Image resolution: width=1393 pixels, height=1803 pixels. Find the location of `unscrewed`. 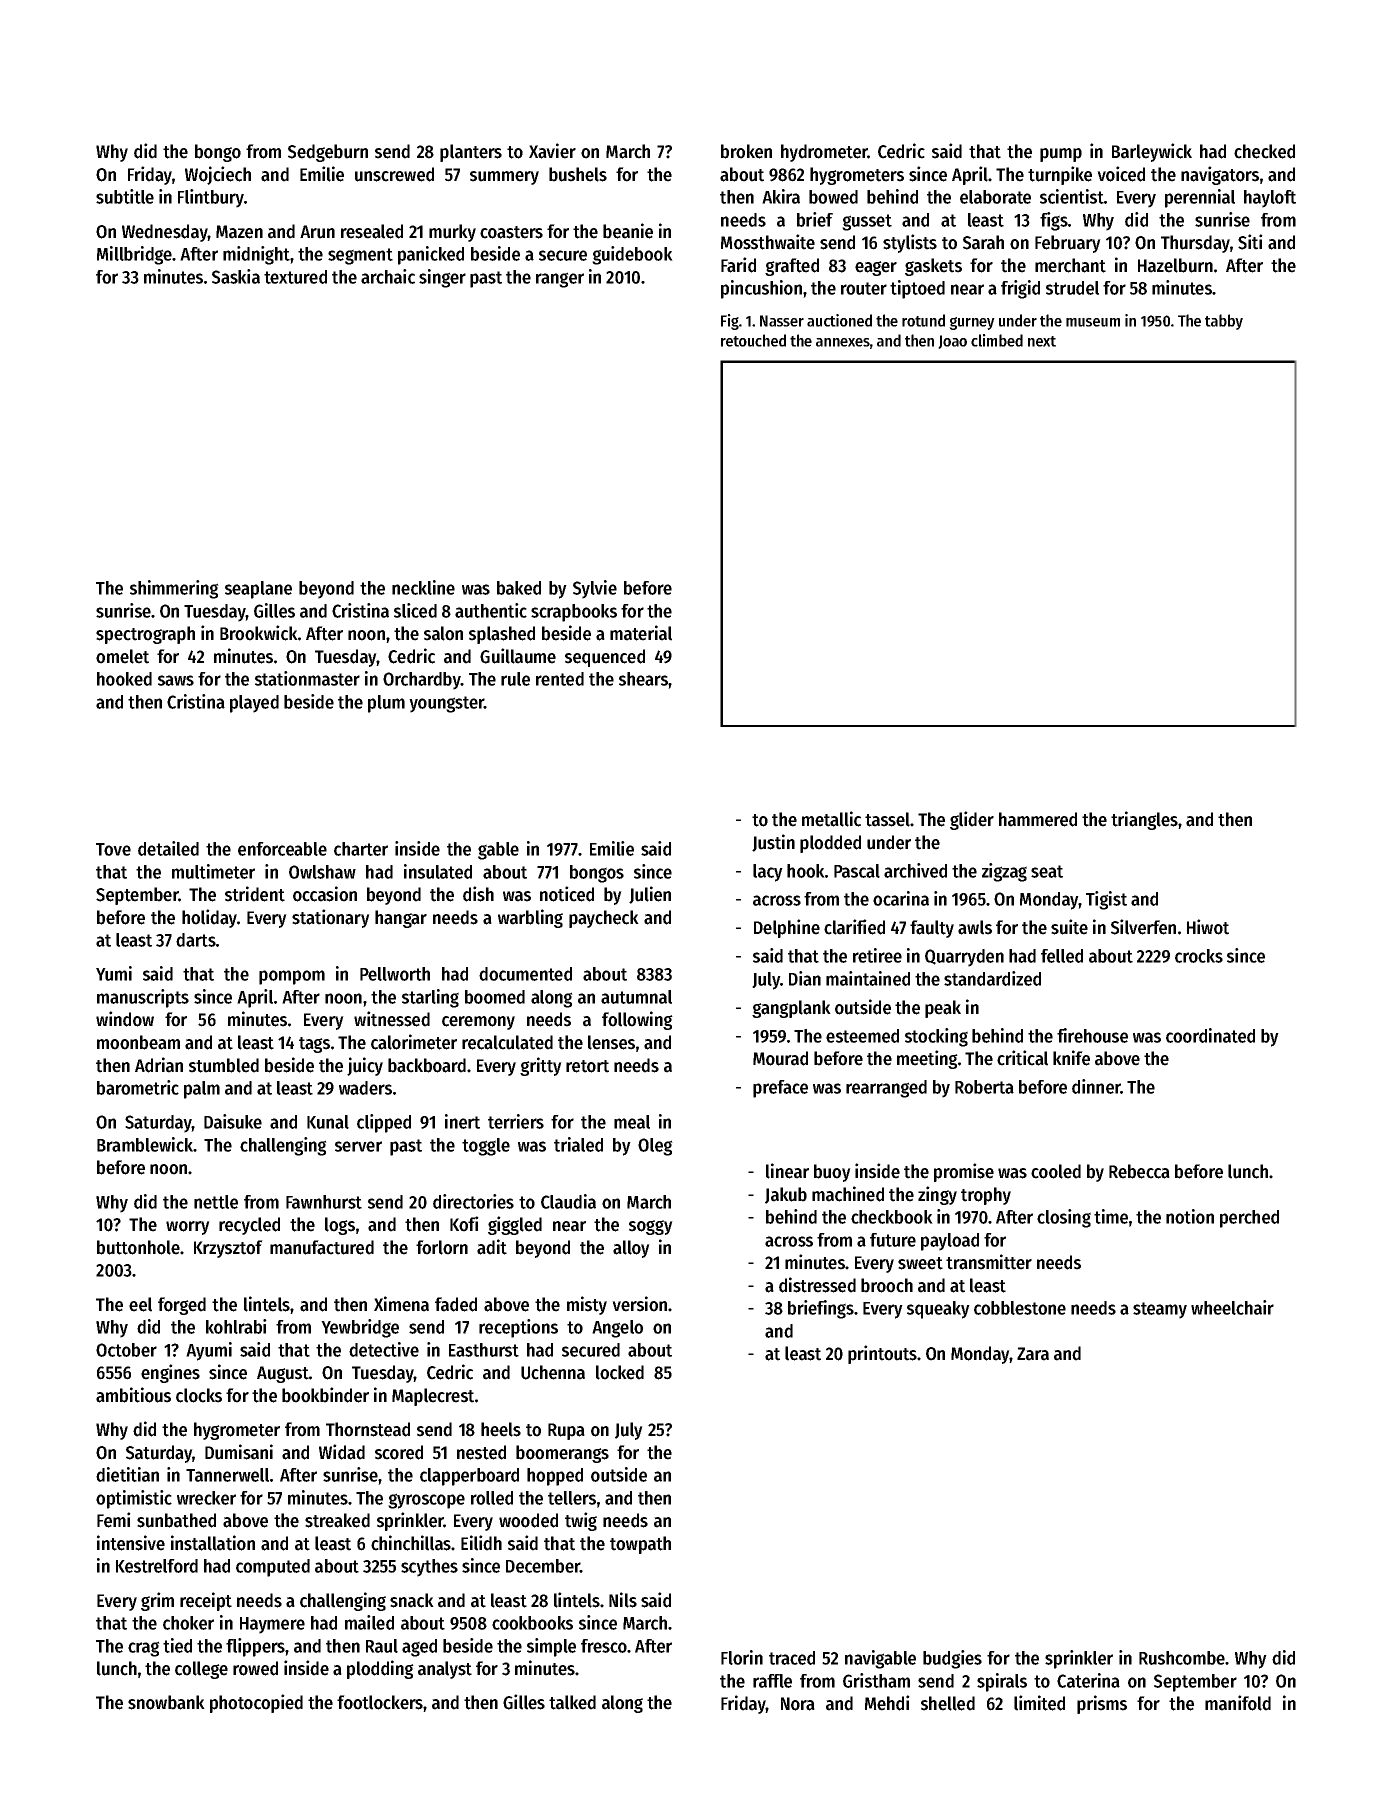

unscrewed is located at coordinates (394, 174).
